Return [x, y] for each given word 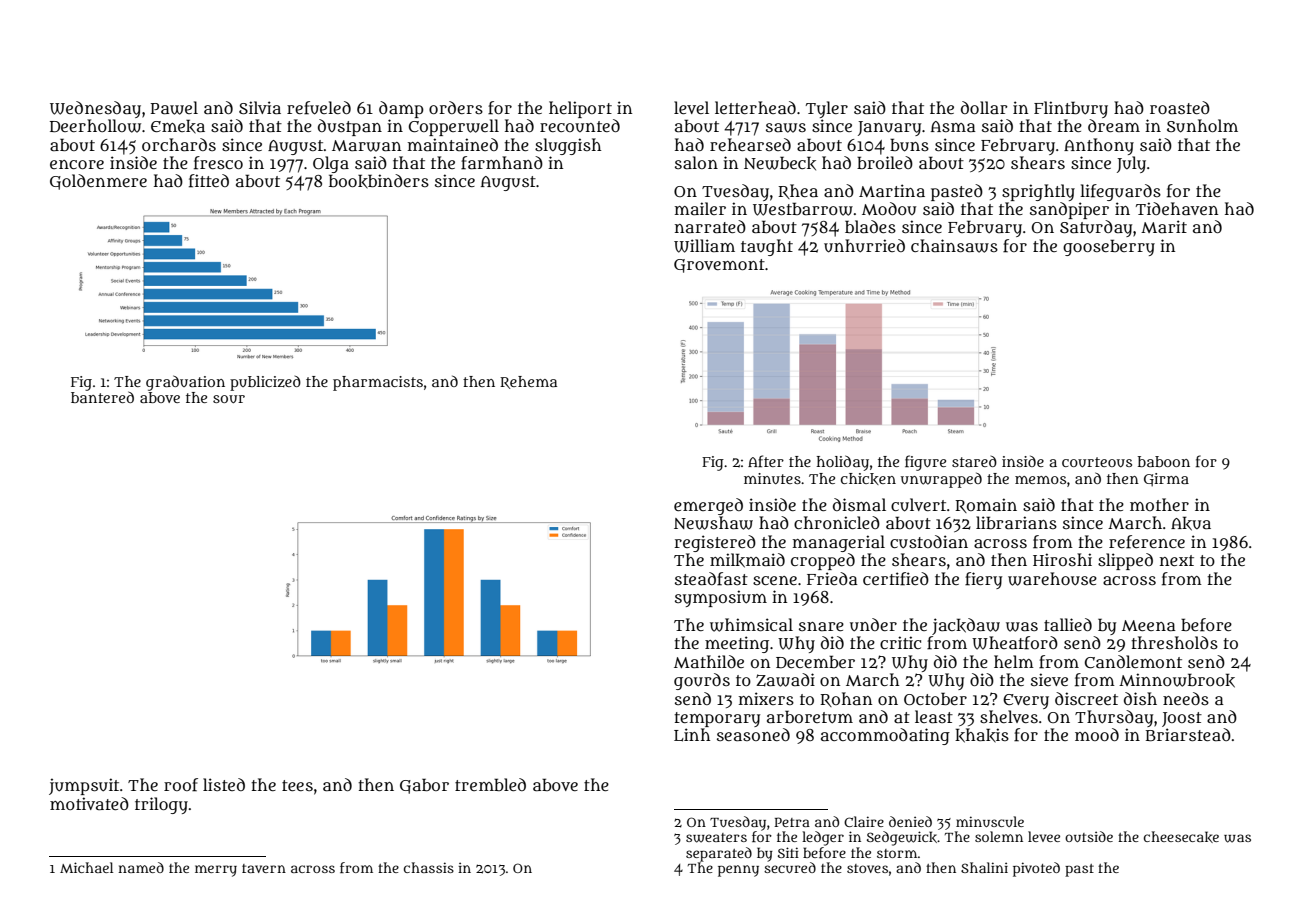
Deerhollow [95, 126]
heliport [580, 109]
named [141, 867]
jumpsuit [84, 786]
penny [738, 871]
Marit [1164, 226]
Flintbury [1071, 109]
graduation [185, 383]
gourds [702, 681]
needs [1186, 698]
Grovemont [719, 266]
